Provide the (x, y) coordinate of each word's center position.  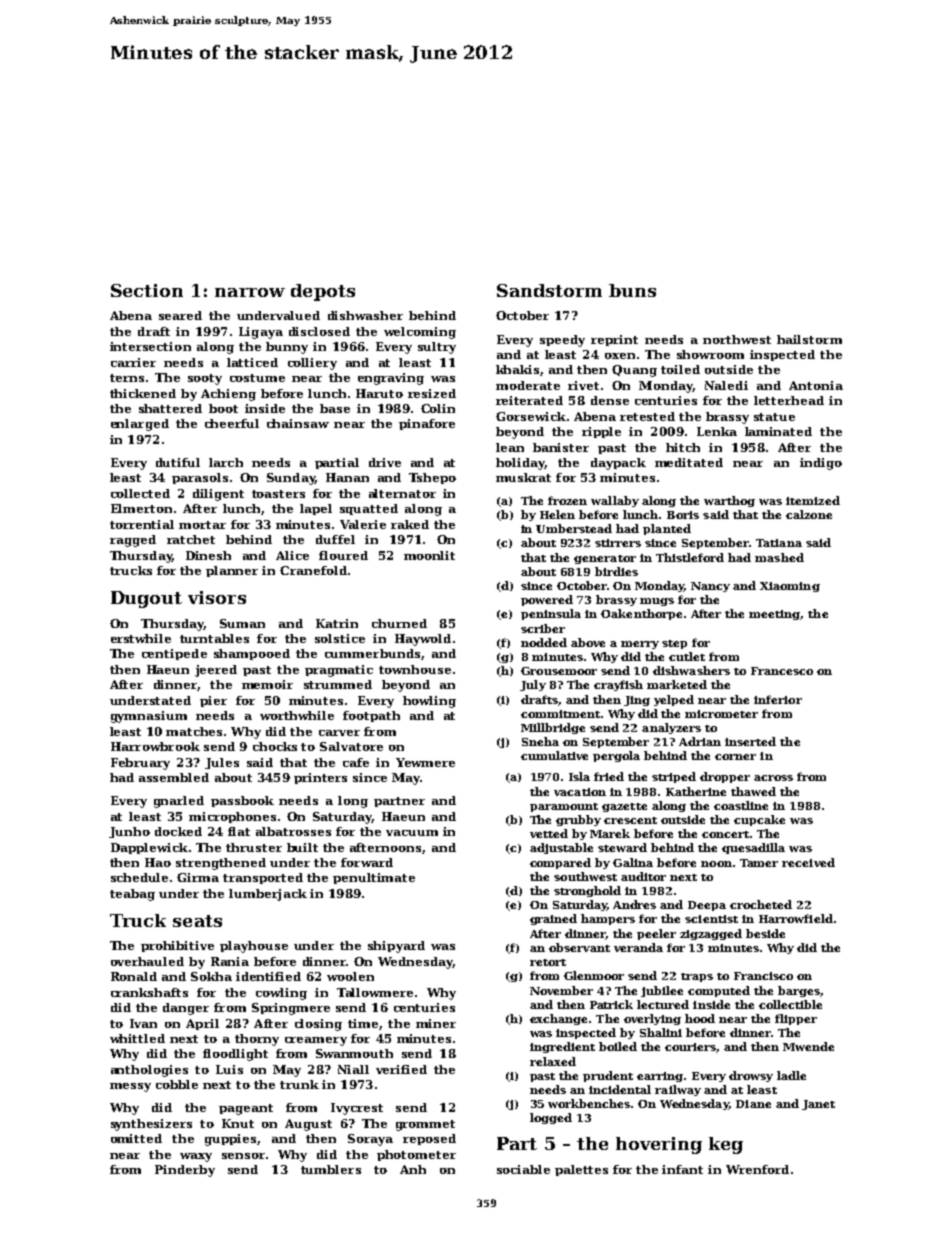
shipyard (396, 947)
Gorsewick (531, 416)
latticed (252, 362)
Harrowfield (796, 918)
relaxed (553, 1061)
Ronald (134, 976)
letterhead (789, 400)
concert (725, 834)
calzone (809, 514)
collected (140, 493)
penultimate (374, 878)
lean (510, 447)
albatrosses (293, 831)
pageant (246, 1109)
